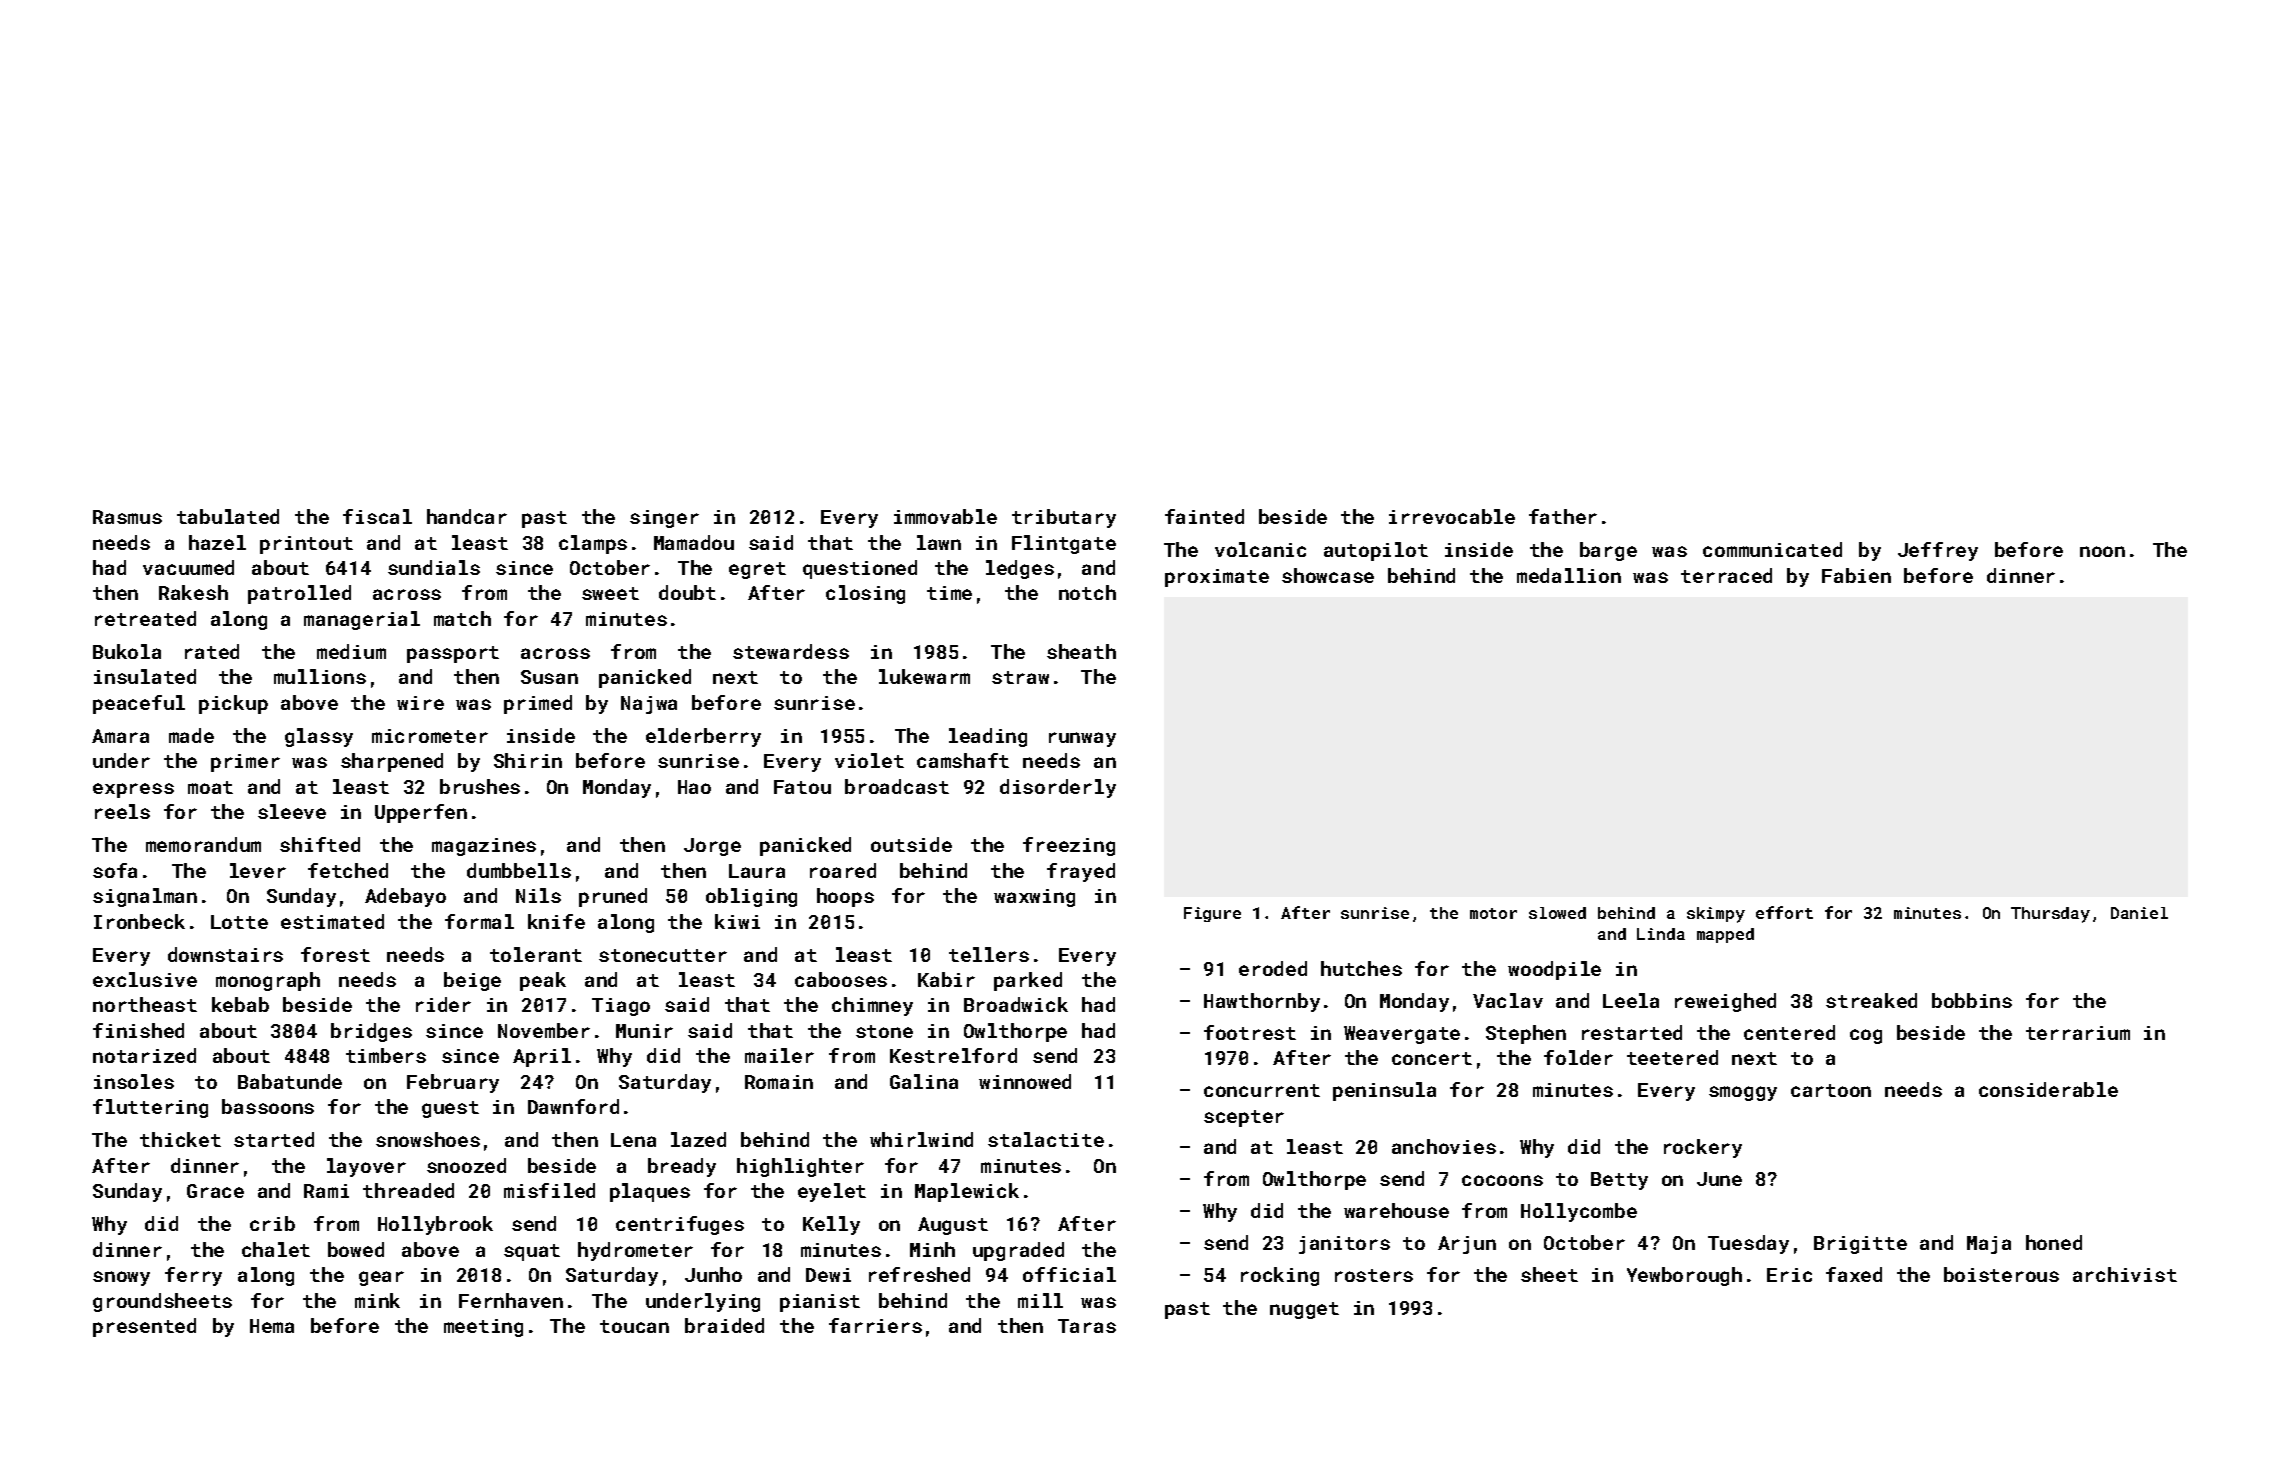  I want to click on presented, so click(144, 1327).
